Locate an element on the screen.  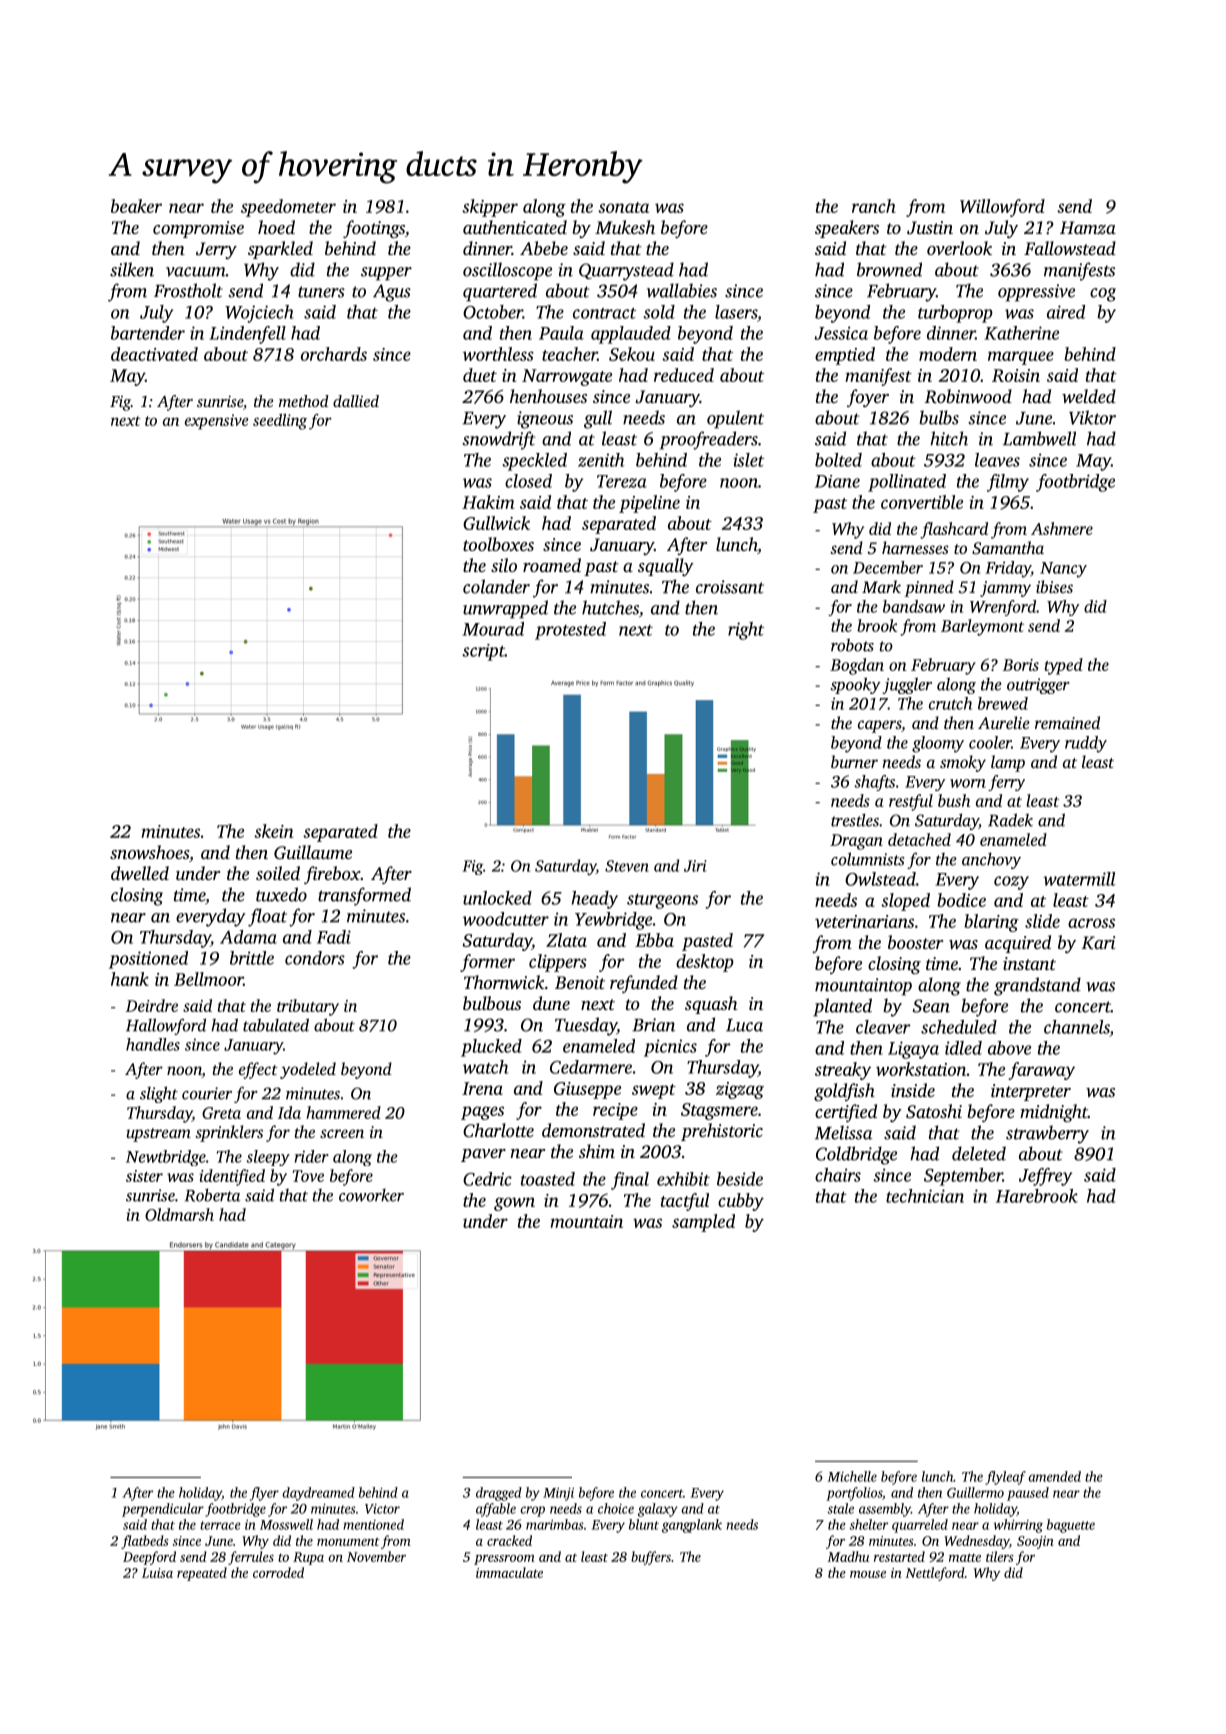
Soojin is located at coordinates (1035, 1542).
